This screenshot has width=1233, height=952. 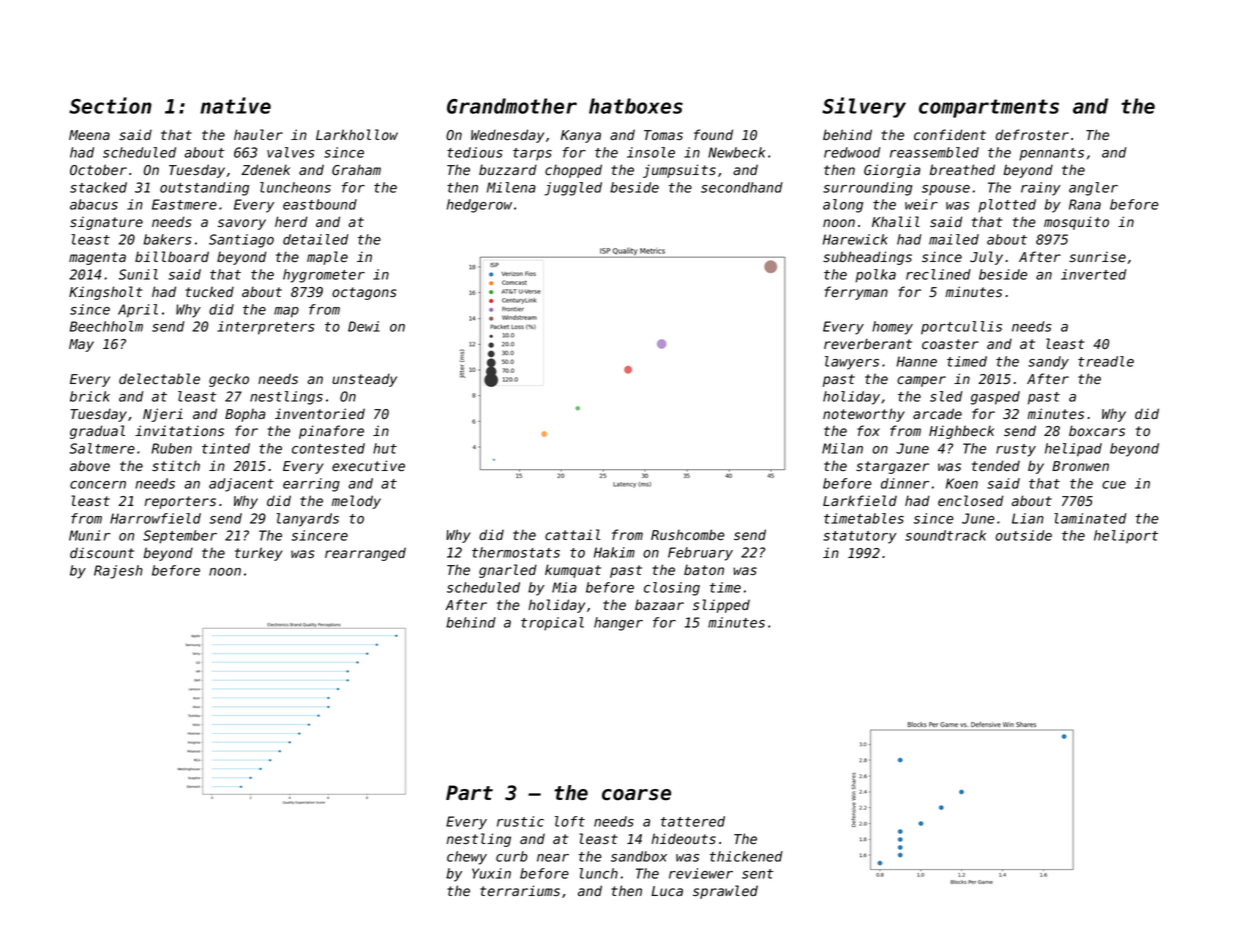 I want to click on treadle, so click(x=1106, y=361).
